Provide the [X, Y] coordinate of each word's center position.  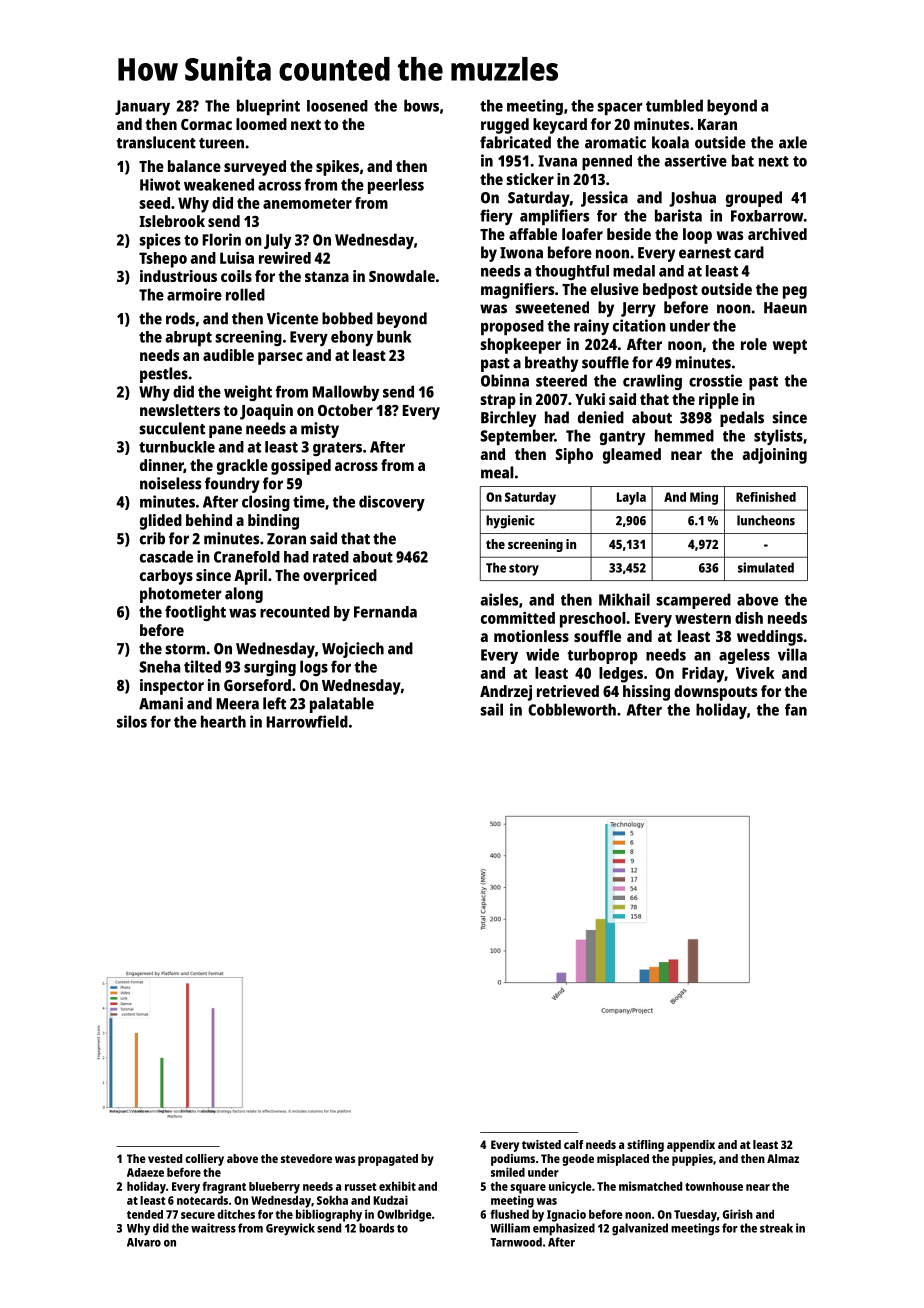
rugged [505, 126]
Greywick [290, 1229]
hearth [223, 721]
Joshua [692, 199]
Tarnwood [516, 1242]
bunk [394, 336]
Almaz [783, 1158]
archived [777, 234]
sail [491, 709]
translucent [156, 142]
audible [228, 355]
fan [796, 709]
